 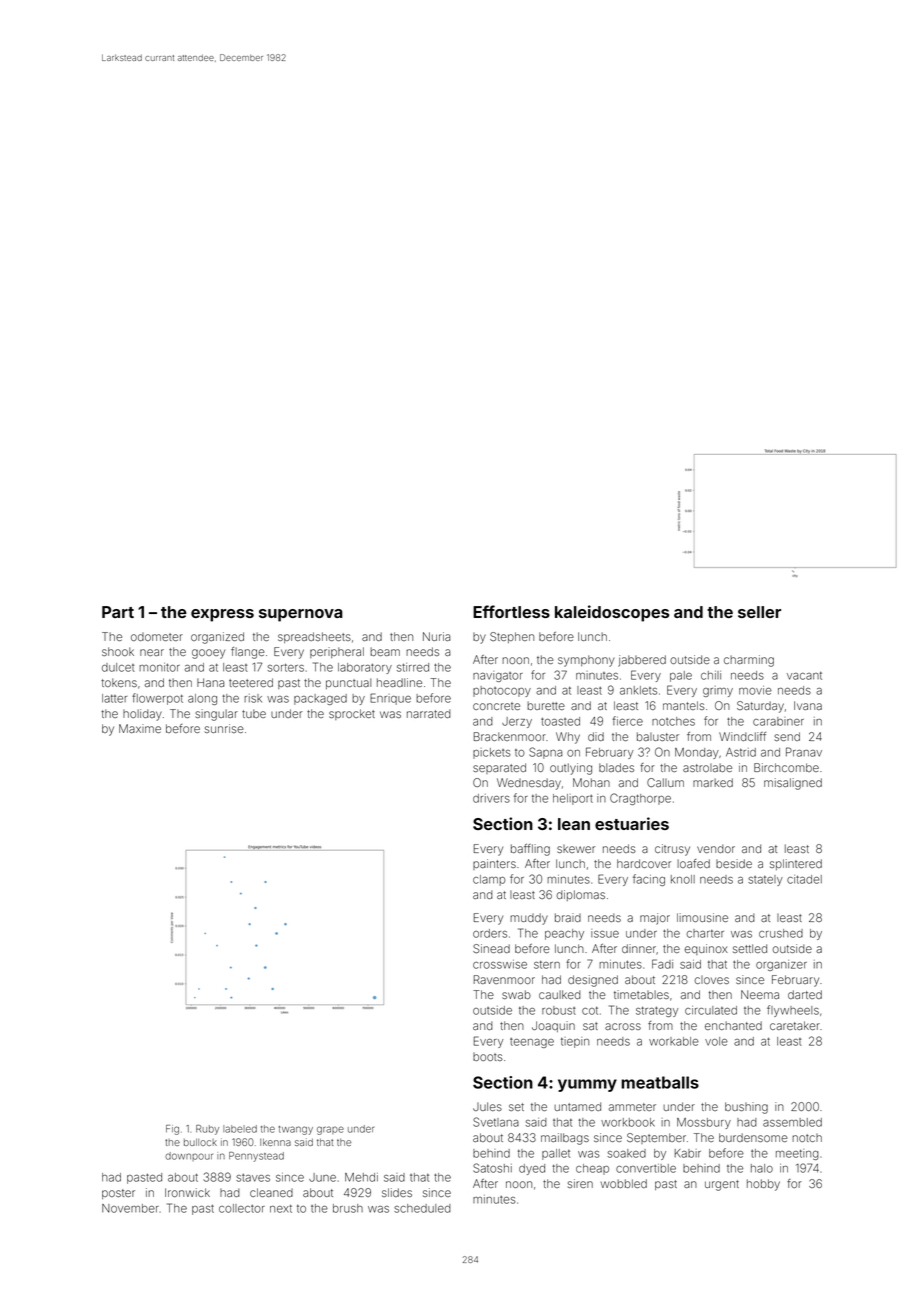 What do you see at coordinates (511, 611) in the screenshot?
I see `Effortless` at bounding box center [511, 611].
